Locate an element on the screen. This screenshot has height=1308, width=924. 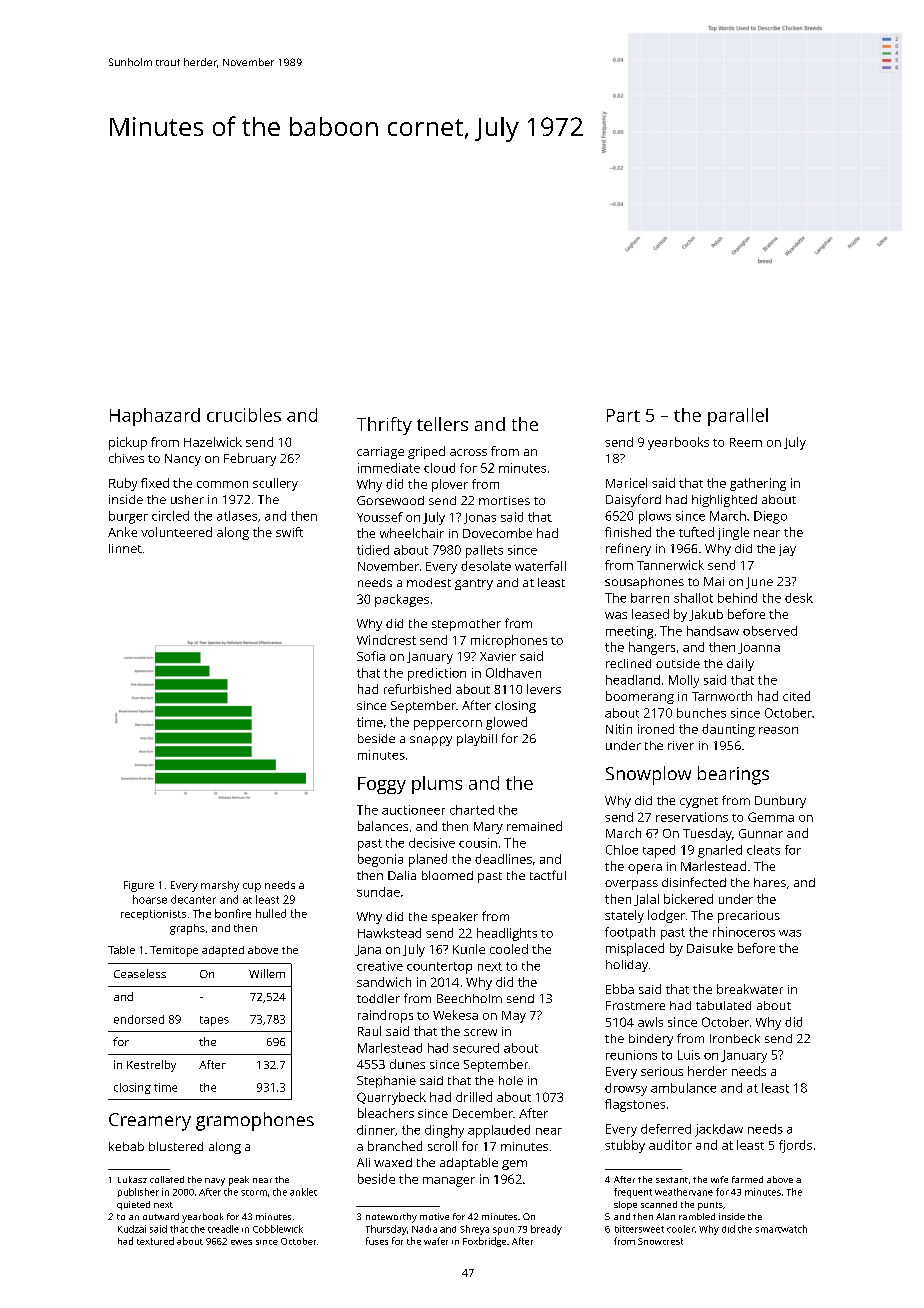
ewes is located at coordinates (241, 1242).
